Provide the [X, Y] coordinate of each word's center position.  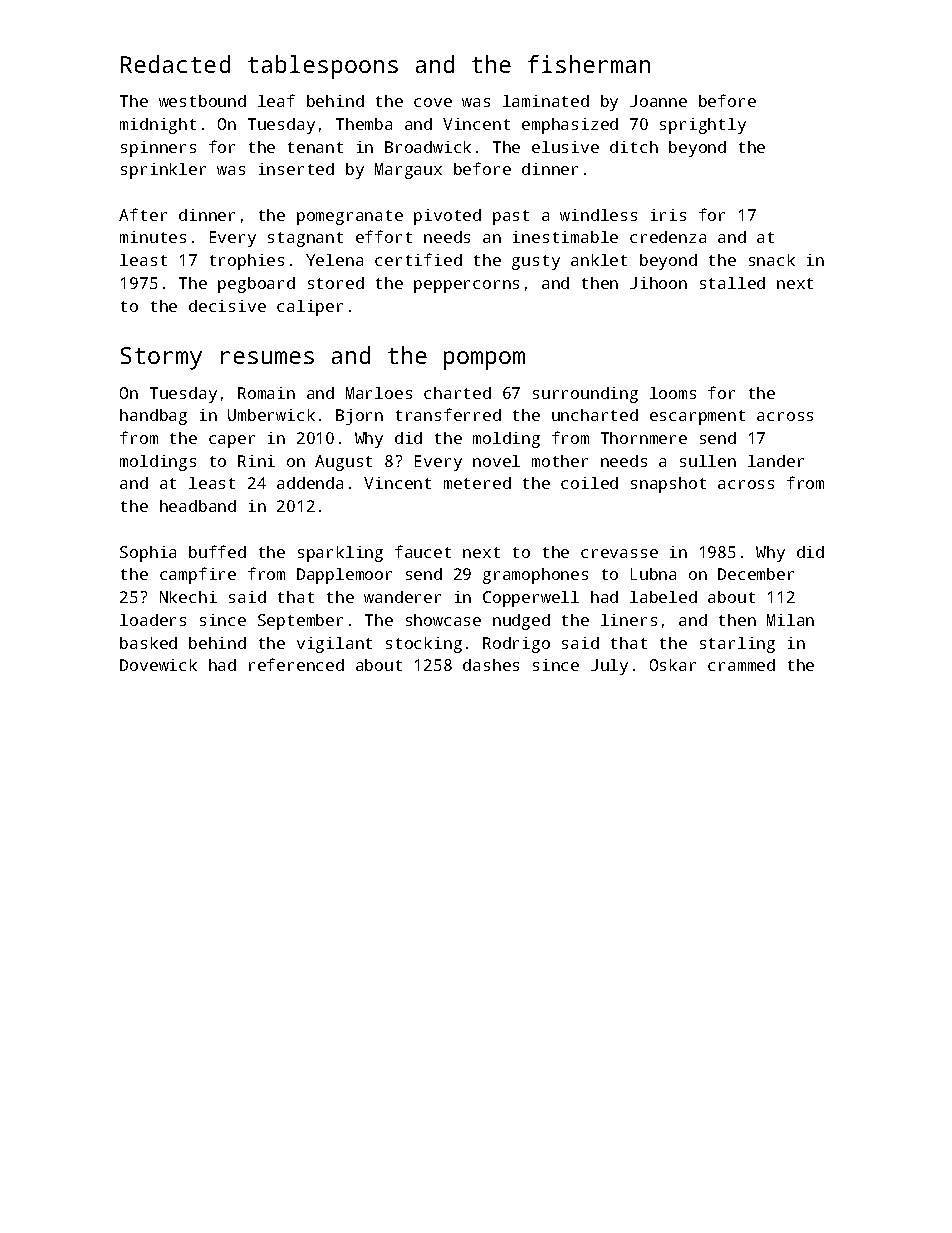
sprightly [703, 126]
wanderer [402, 597]
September [300, 622]
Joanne [658, 101]
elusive [565, 147]
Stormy [161, 358]
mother [560, 461]
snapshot [668, 485]
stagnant [305, 239]
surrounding [585, 395]
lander [776, 461]
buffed [217, 551]
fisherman [589, 64]
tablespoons [323, 67]
